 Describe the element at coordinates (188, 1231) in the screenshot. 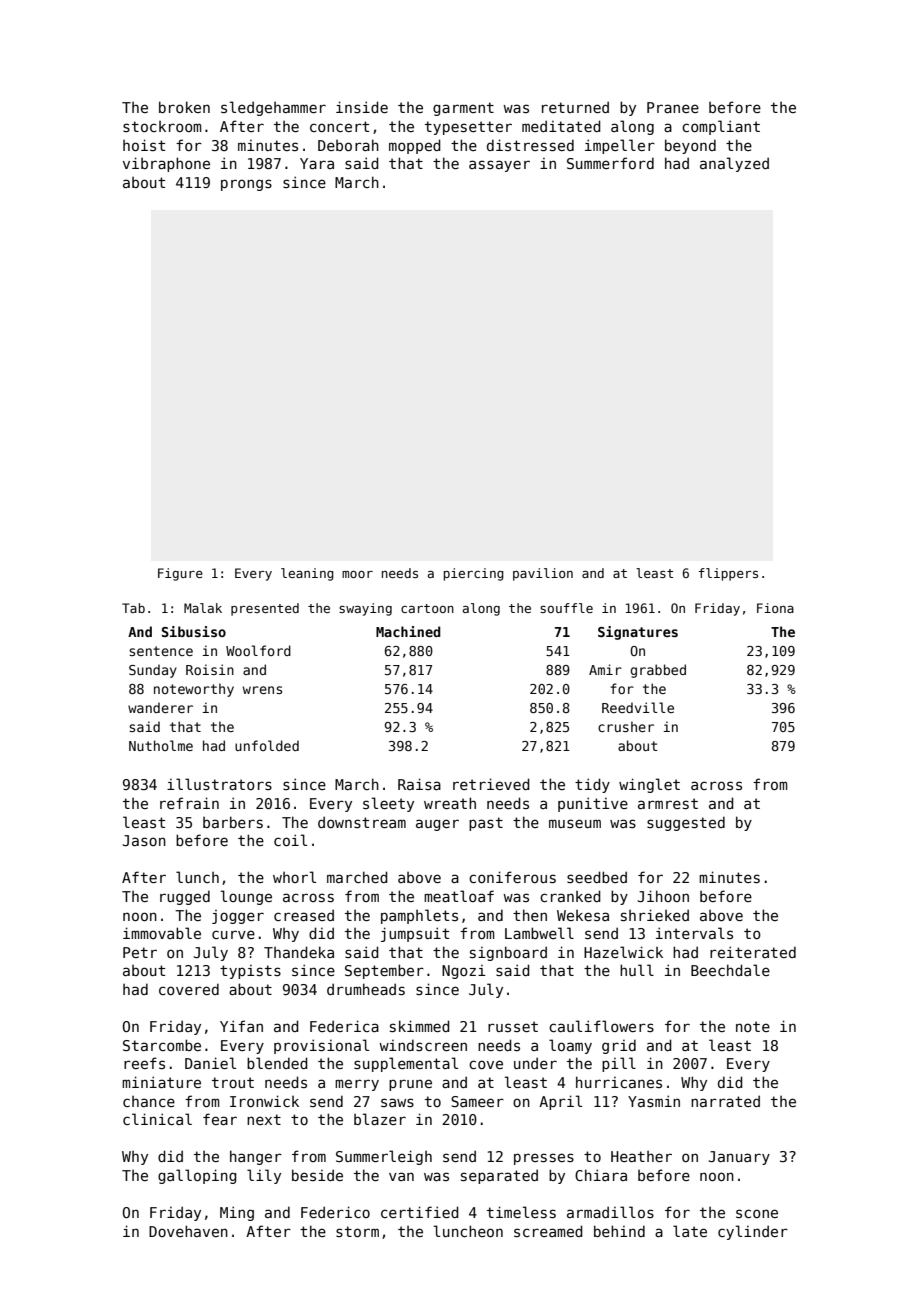

I see `Dovehaven` at that location.
